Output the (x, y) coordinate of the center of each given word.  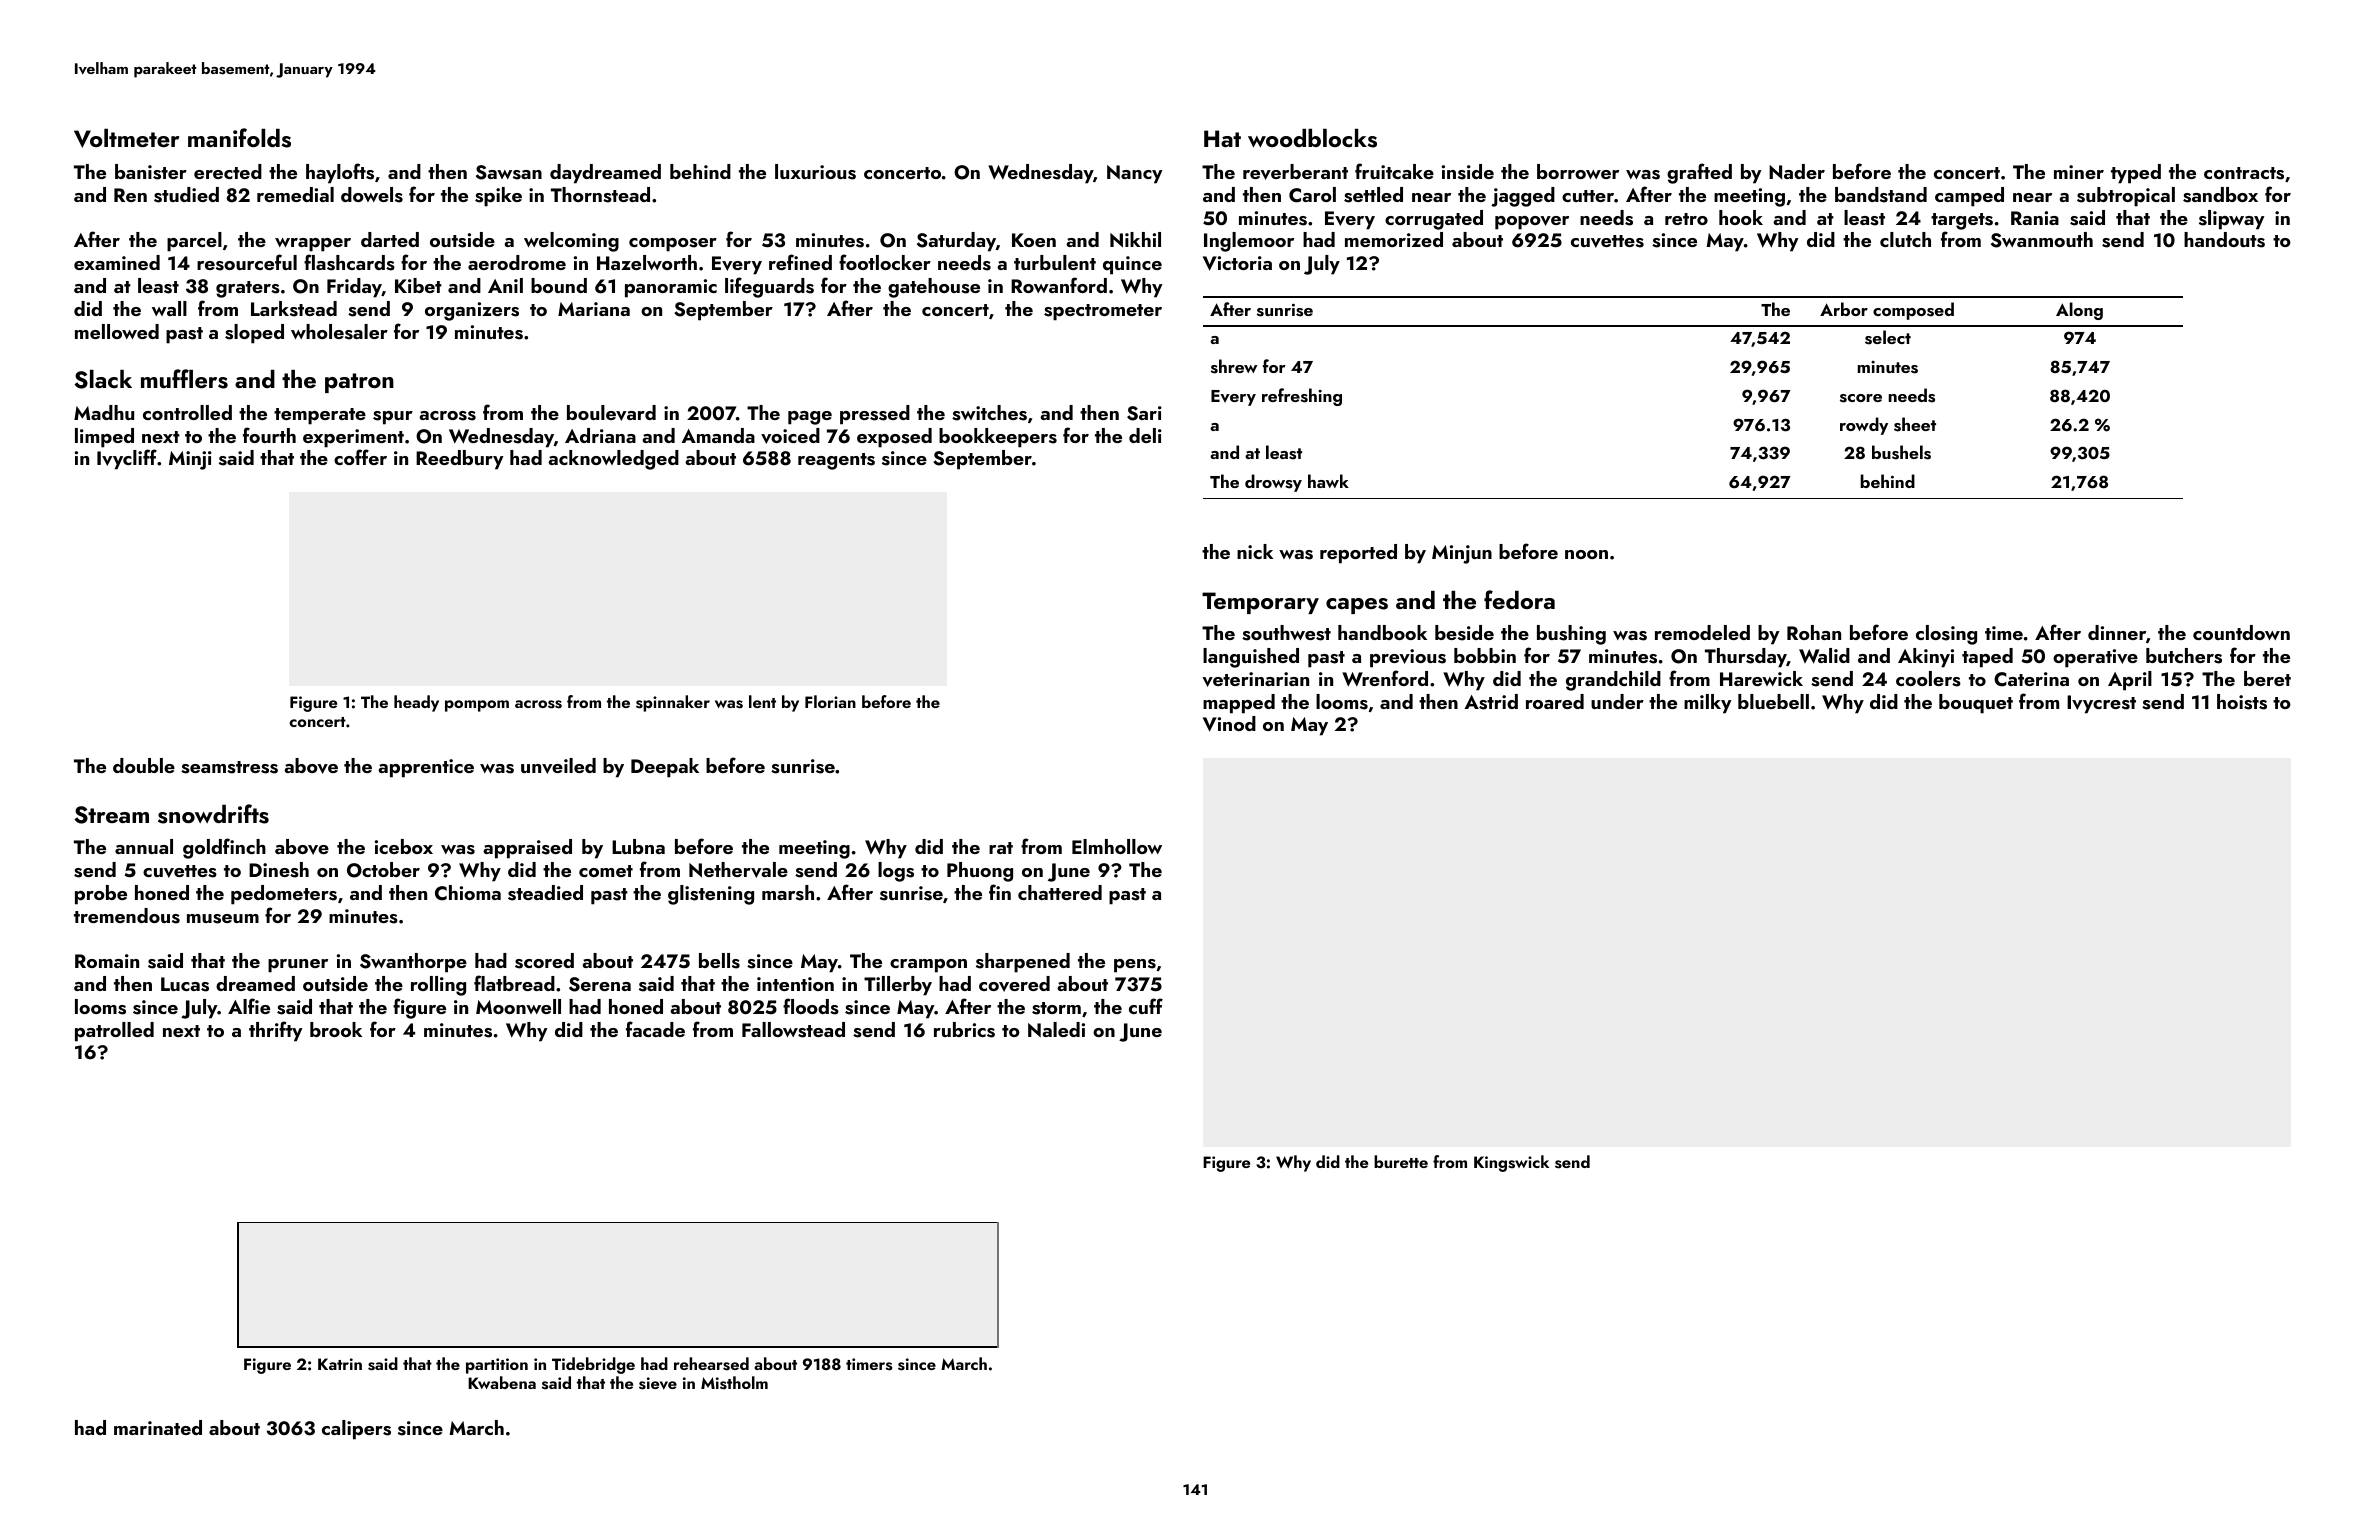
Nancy (1135, 174)
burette (1401, 1161)
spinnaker (673, 703)
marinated (158, 1427)
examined (117, 262)
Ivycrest (2101, 704)
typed (2136, 174)
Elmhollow (1117, 846)
